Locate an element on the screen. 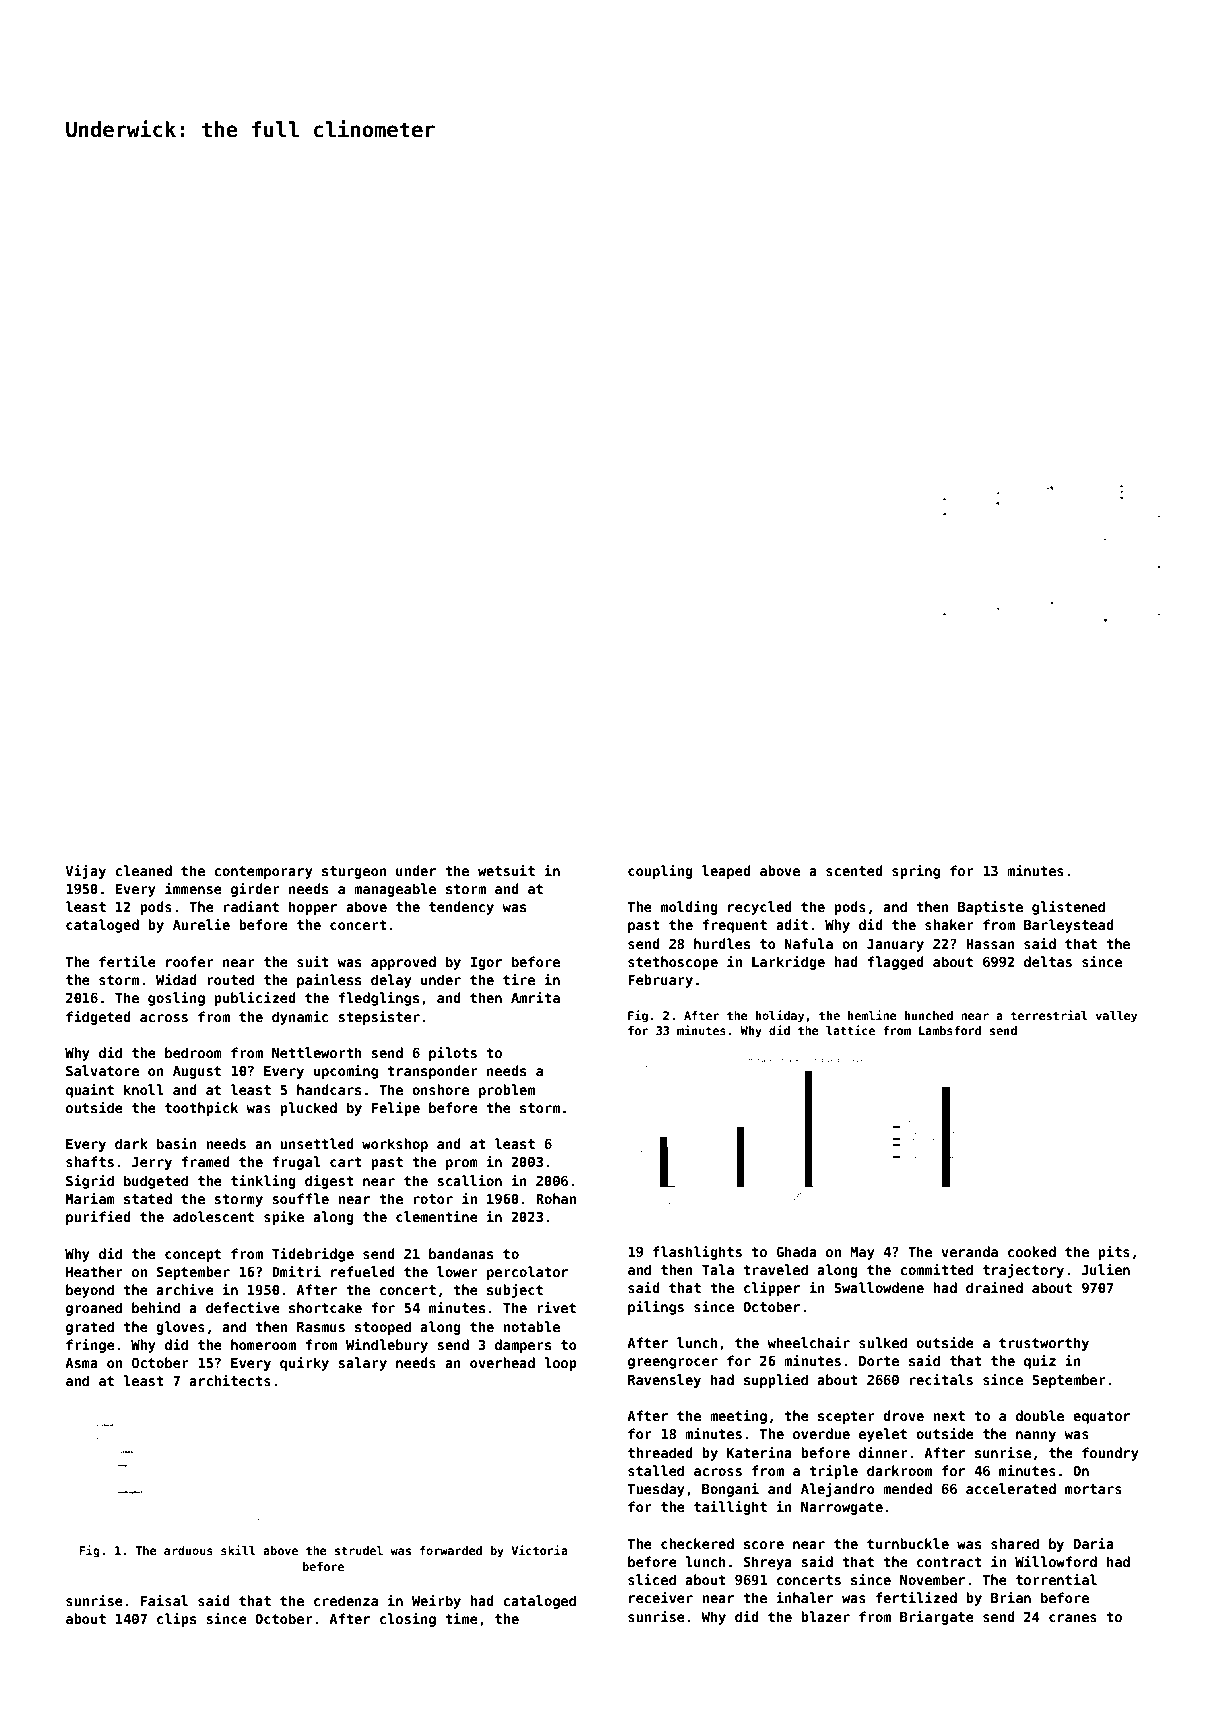  purified is located at coordinates (98, 1218).
